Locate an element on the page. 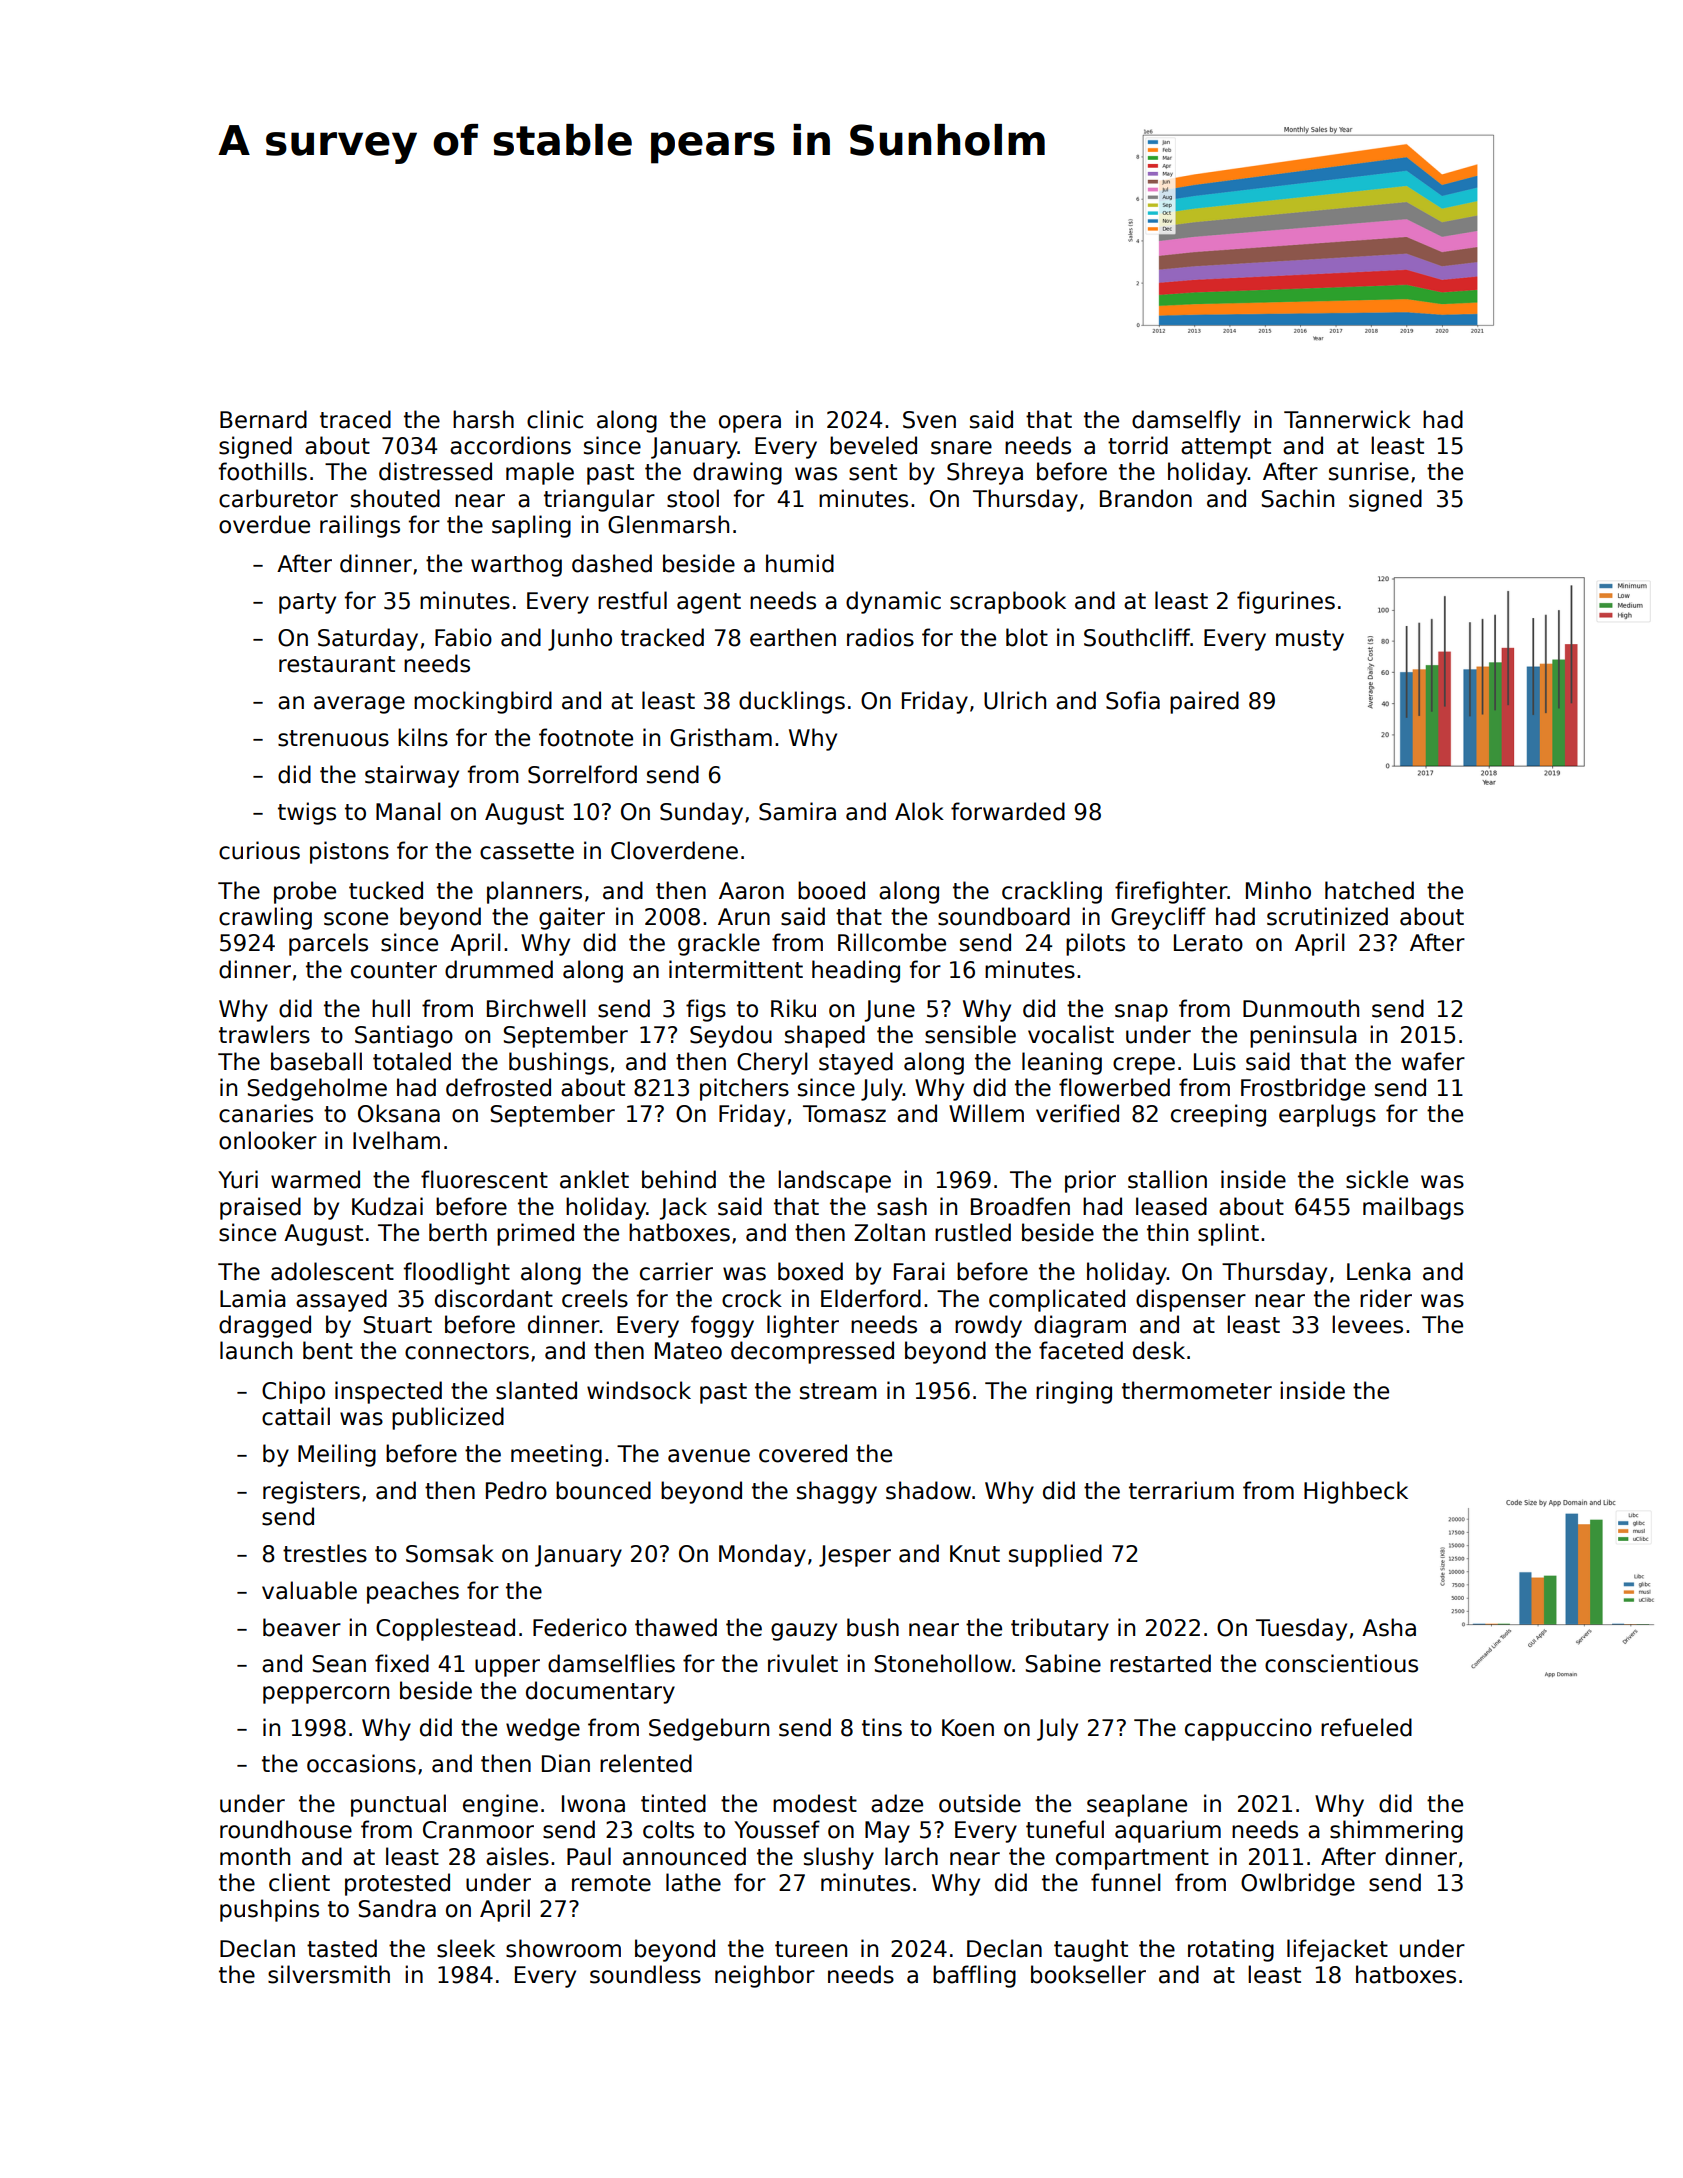  wafer is located at coordinates (1433, 1061).
